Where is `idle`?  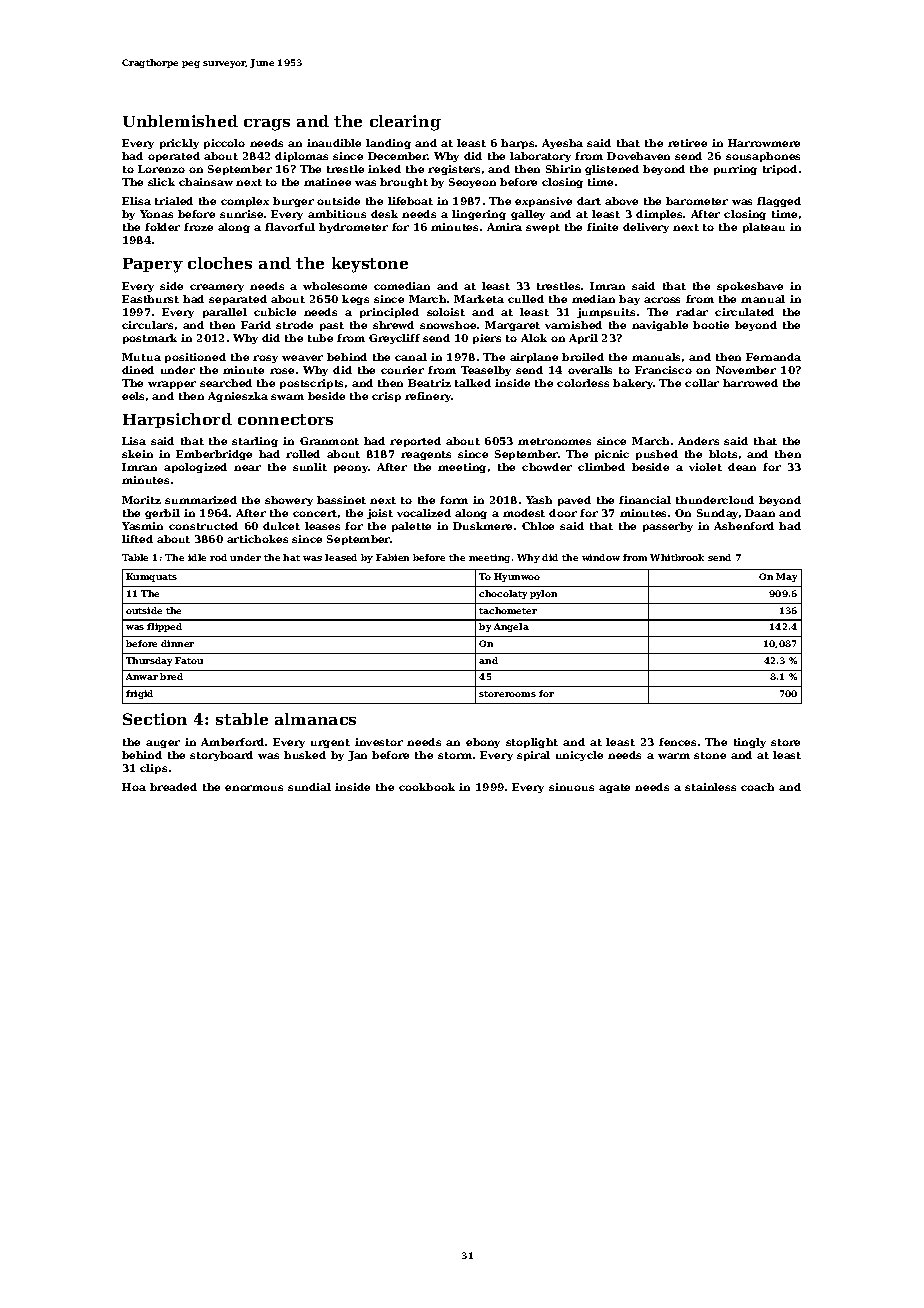 idle is located at coordinates (197, 557).
